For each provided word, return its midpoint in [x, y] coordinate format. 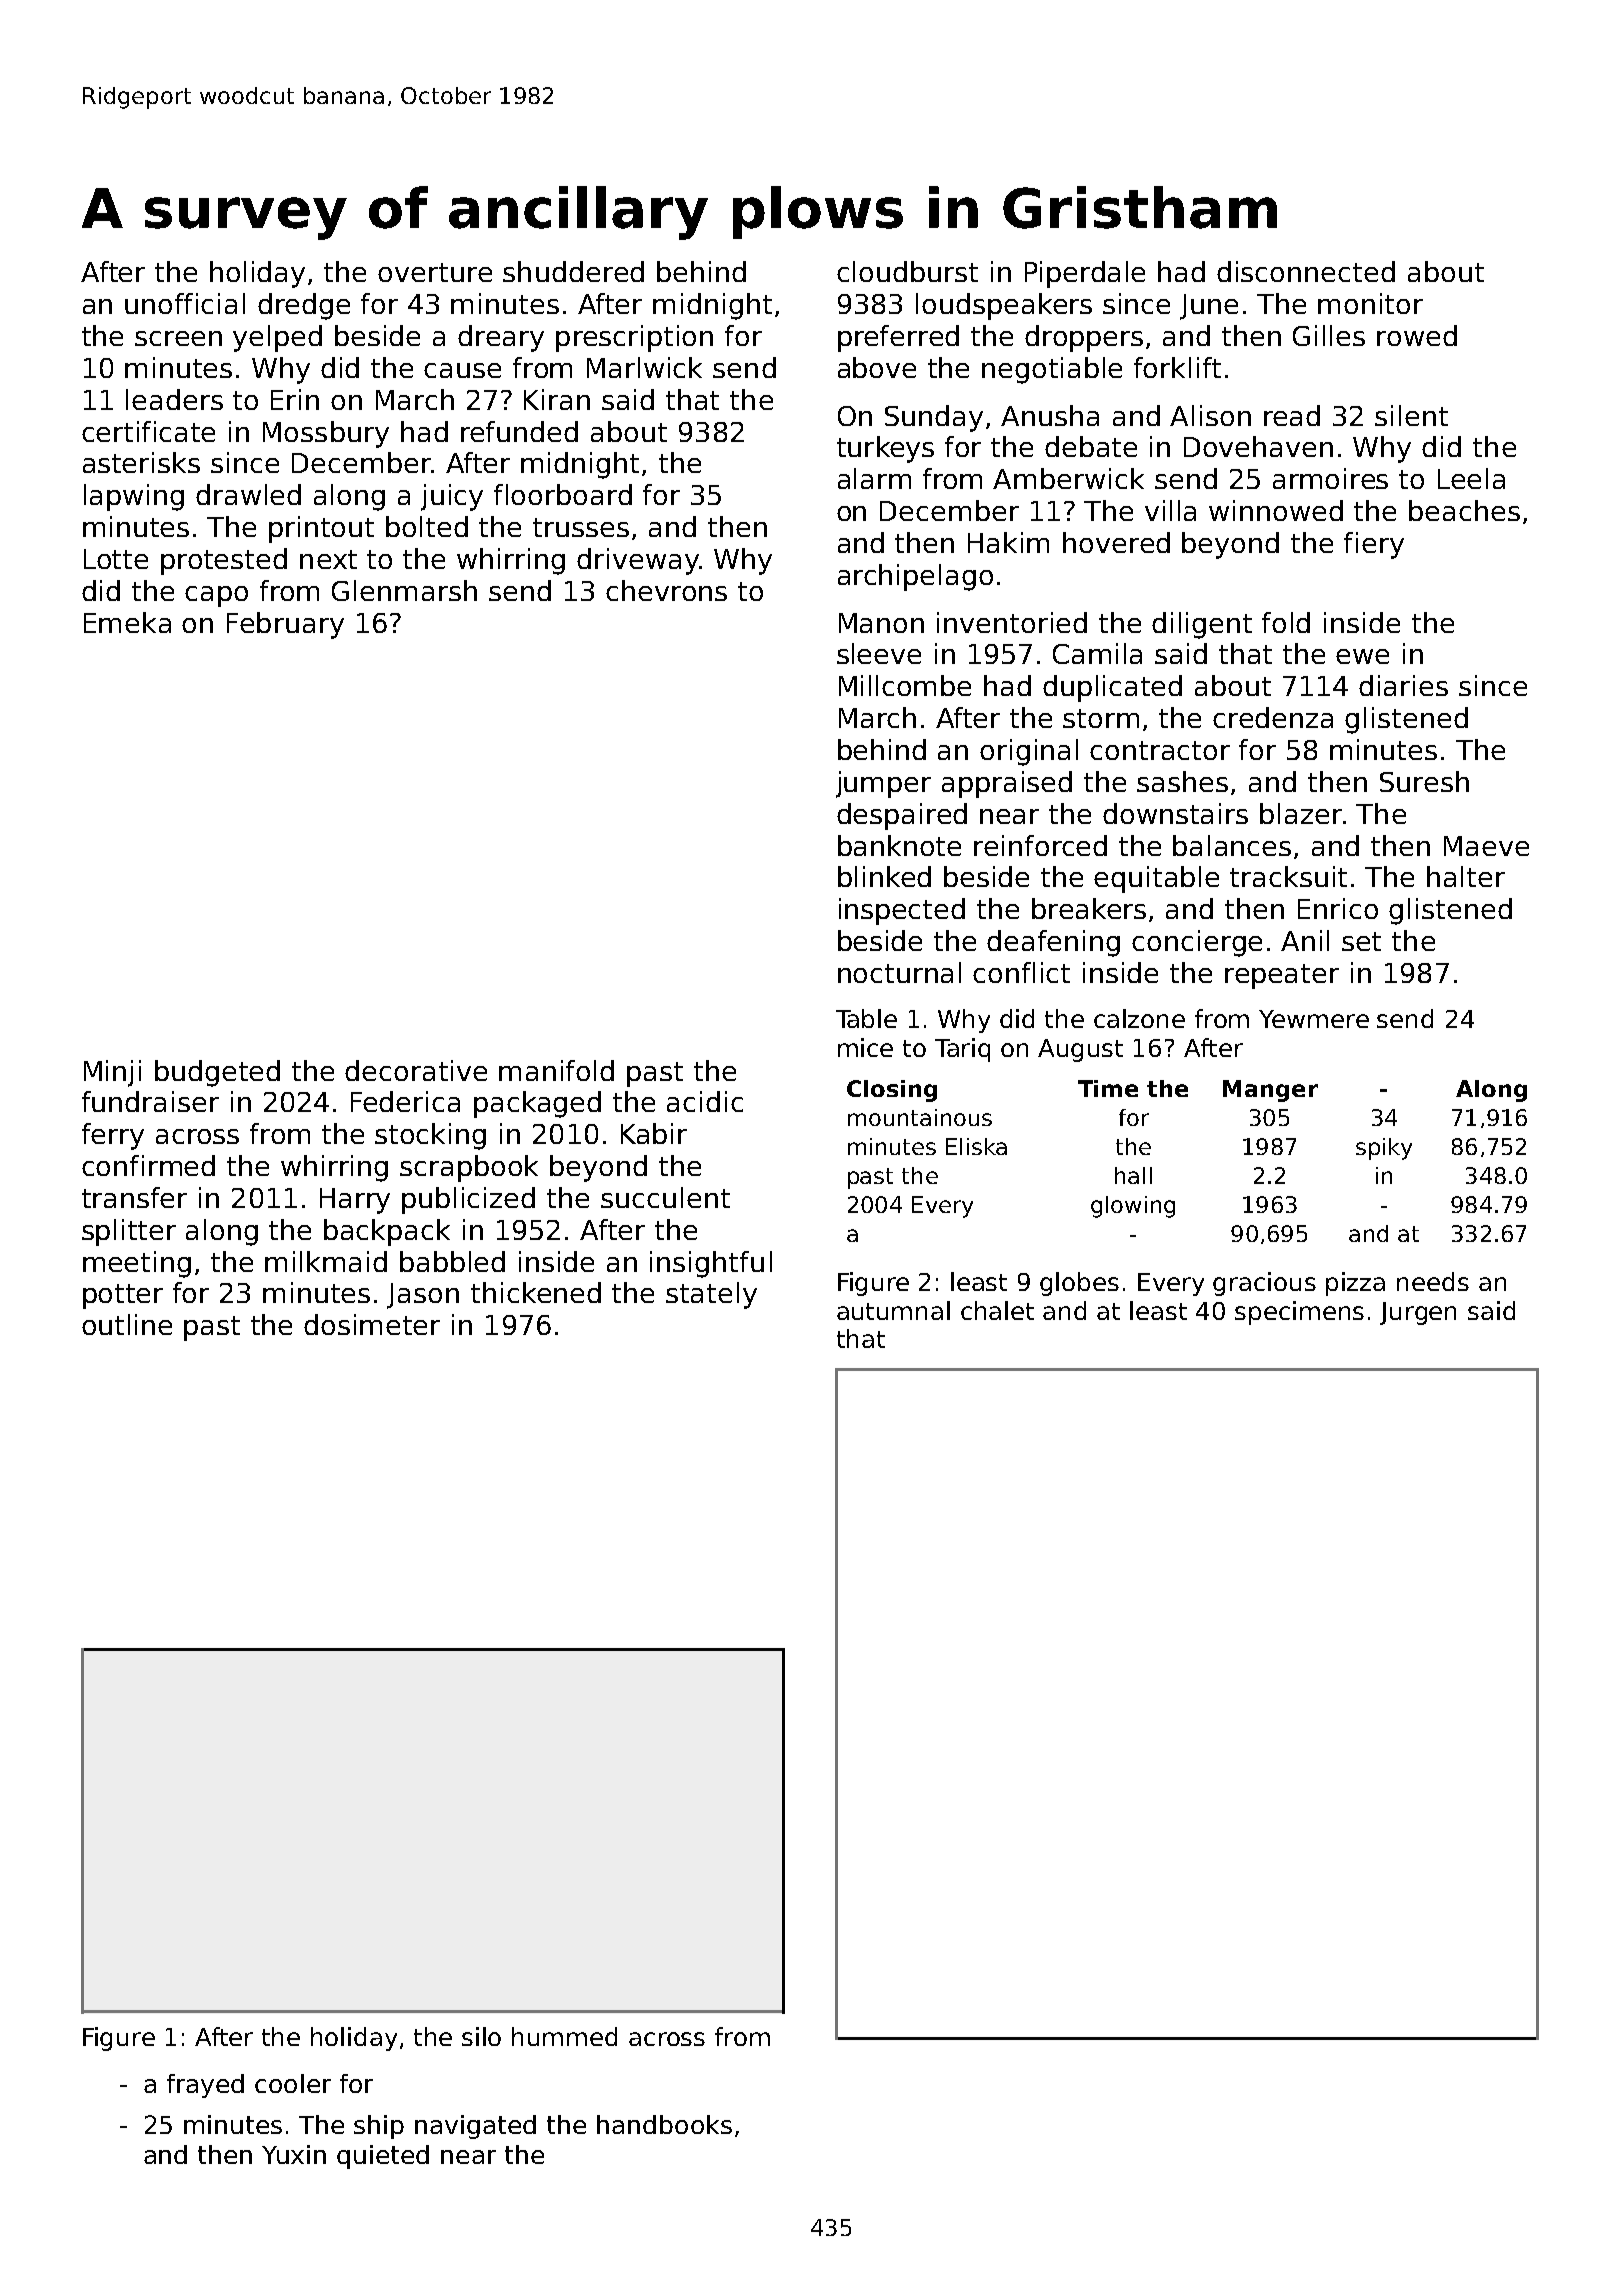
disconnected [1306, 271]
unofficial [185, 303]
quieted [383, 2157]
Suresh [1424, 781]
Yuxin [294, 2154]
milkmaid [326, 1261]
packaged [537, 1104]
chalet [997, 1310]
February [285, 625]
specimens [1299, 1313]
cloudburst [907, 271]
